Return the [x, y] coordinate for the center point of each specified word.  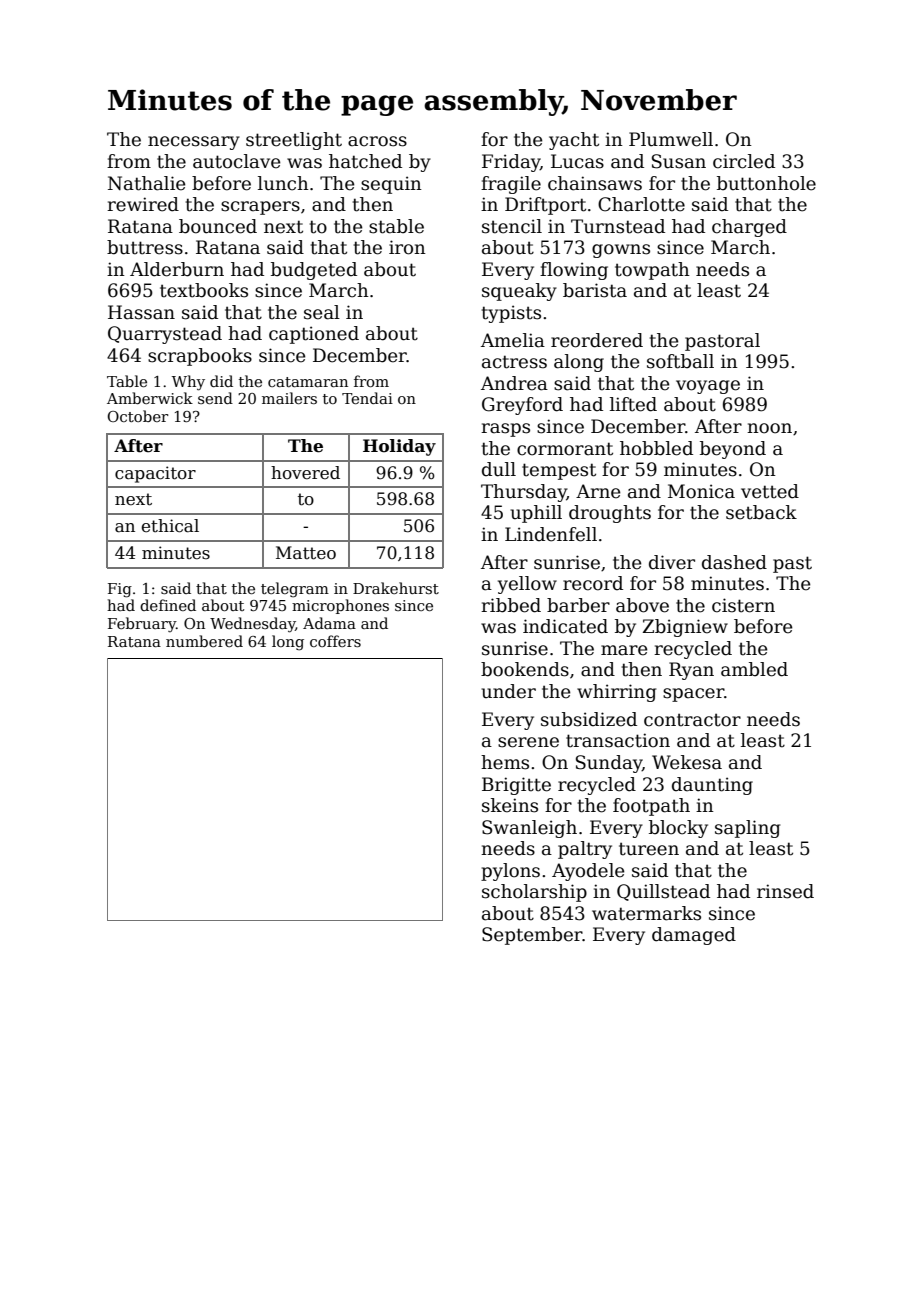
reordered [597, 340]
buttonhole [766, 183]
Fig [120, 590]
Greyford [522, 406]
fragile [511, 185]
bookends [525, 669]
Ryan [691, 671]
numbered [204, 641]
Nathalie [146, 183]
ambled [754, 669]
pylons [510, 872]
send [215, 398]
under [508, 691]
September [532, 936]
